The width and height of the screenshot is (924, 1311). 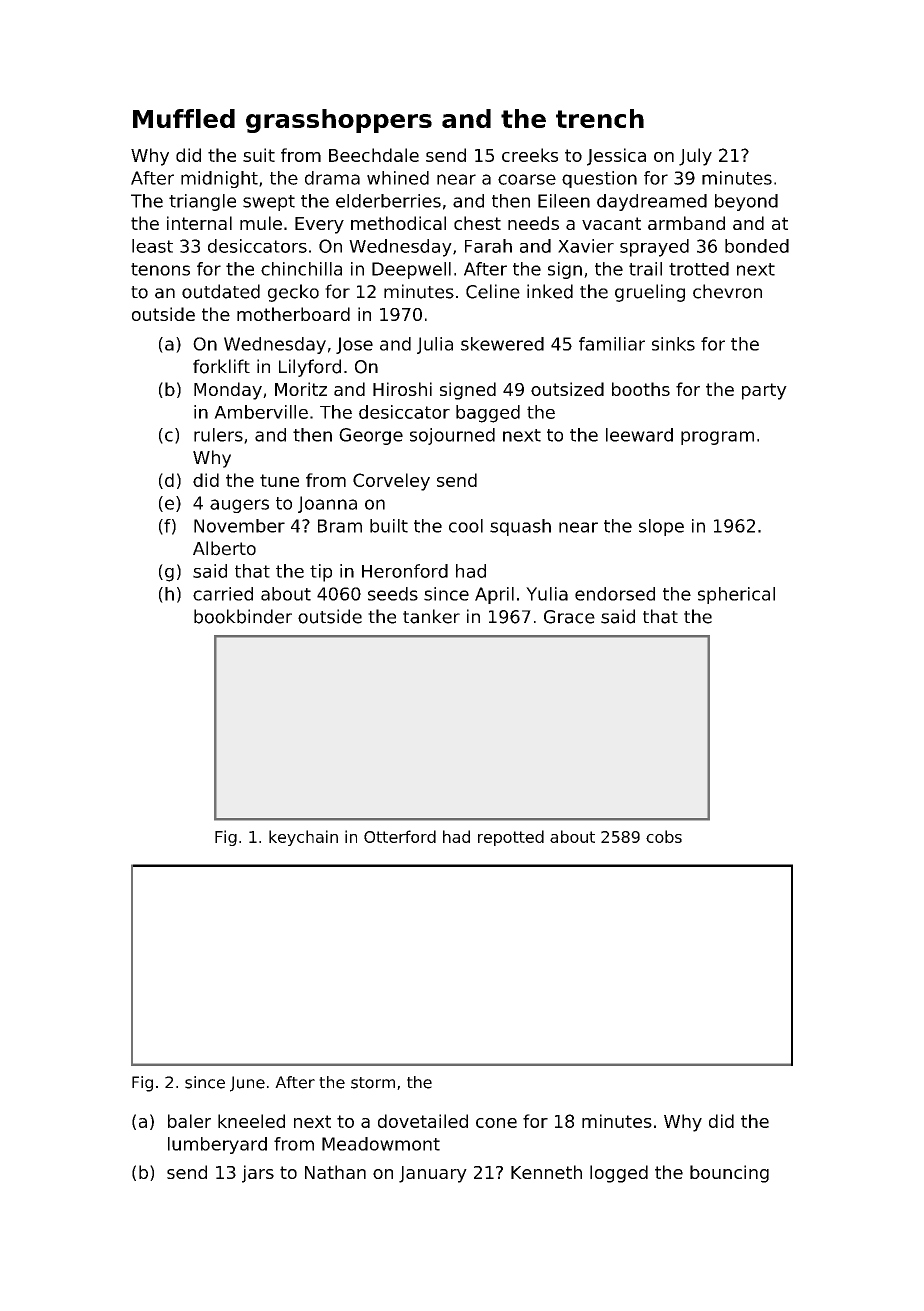 I want to click on jars, so click(x=258, y=1174).
